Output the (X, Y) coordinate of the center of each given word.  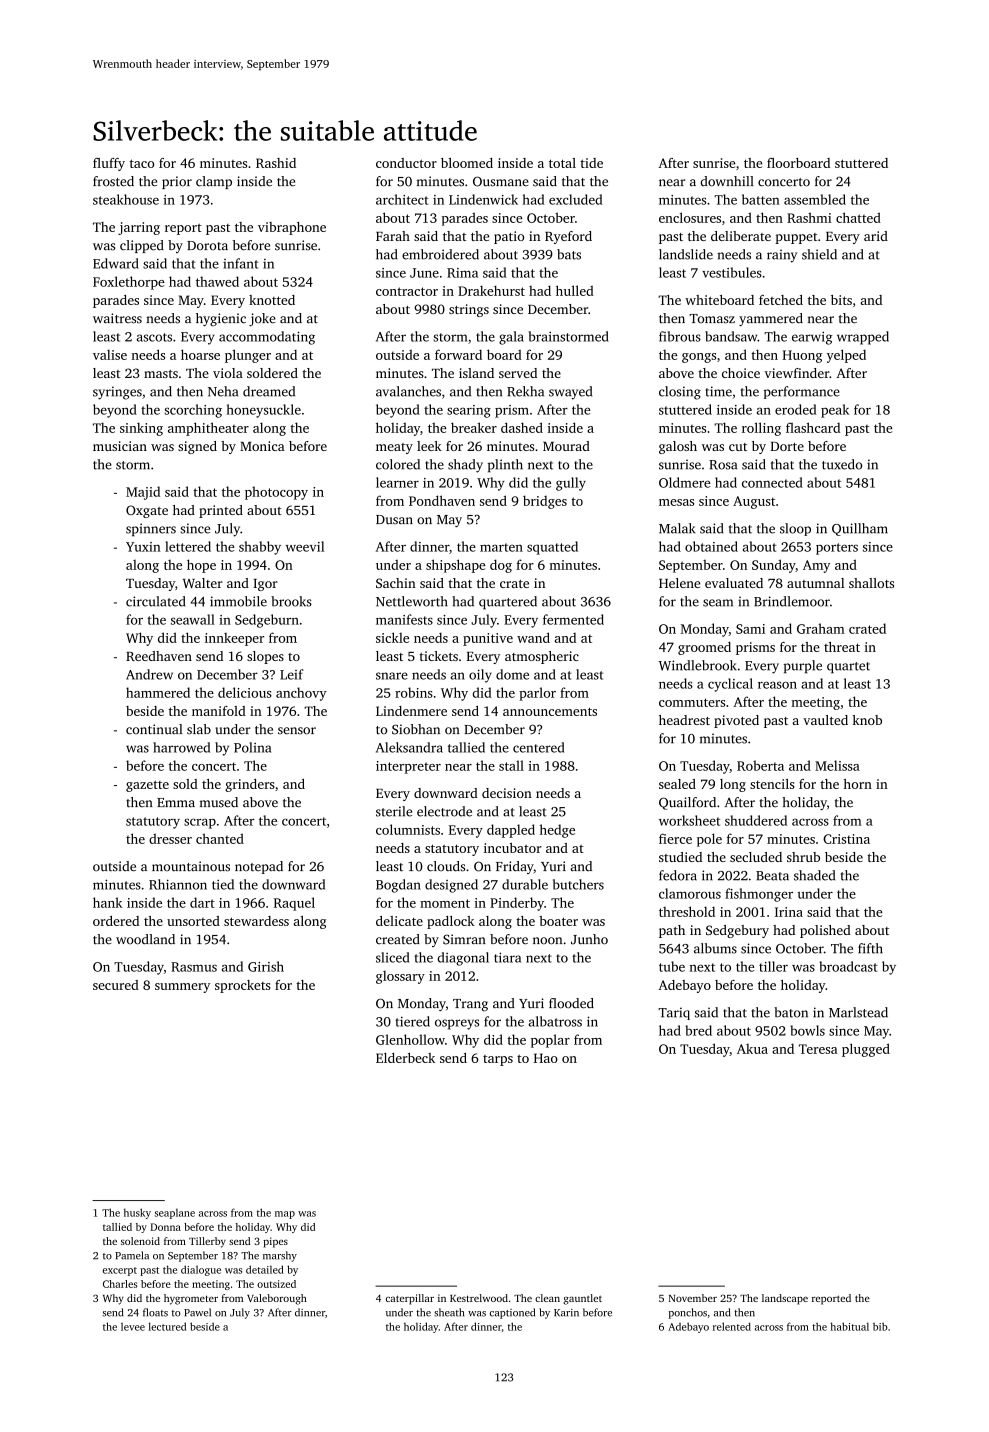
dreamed (269, 391)
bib (880, 1326)
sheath (449, 1312)
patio (509, 237)
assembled (815, 199)
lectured (167, 1326)
